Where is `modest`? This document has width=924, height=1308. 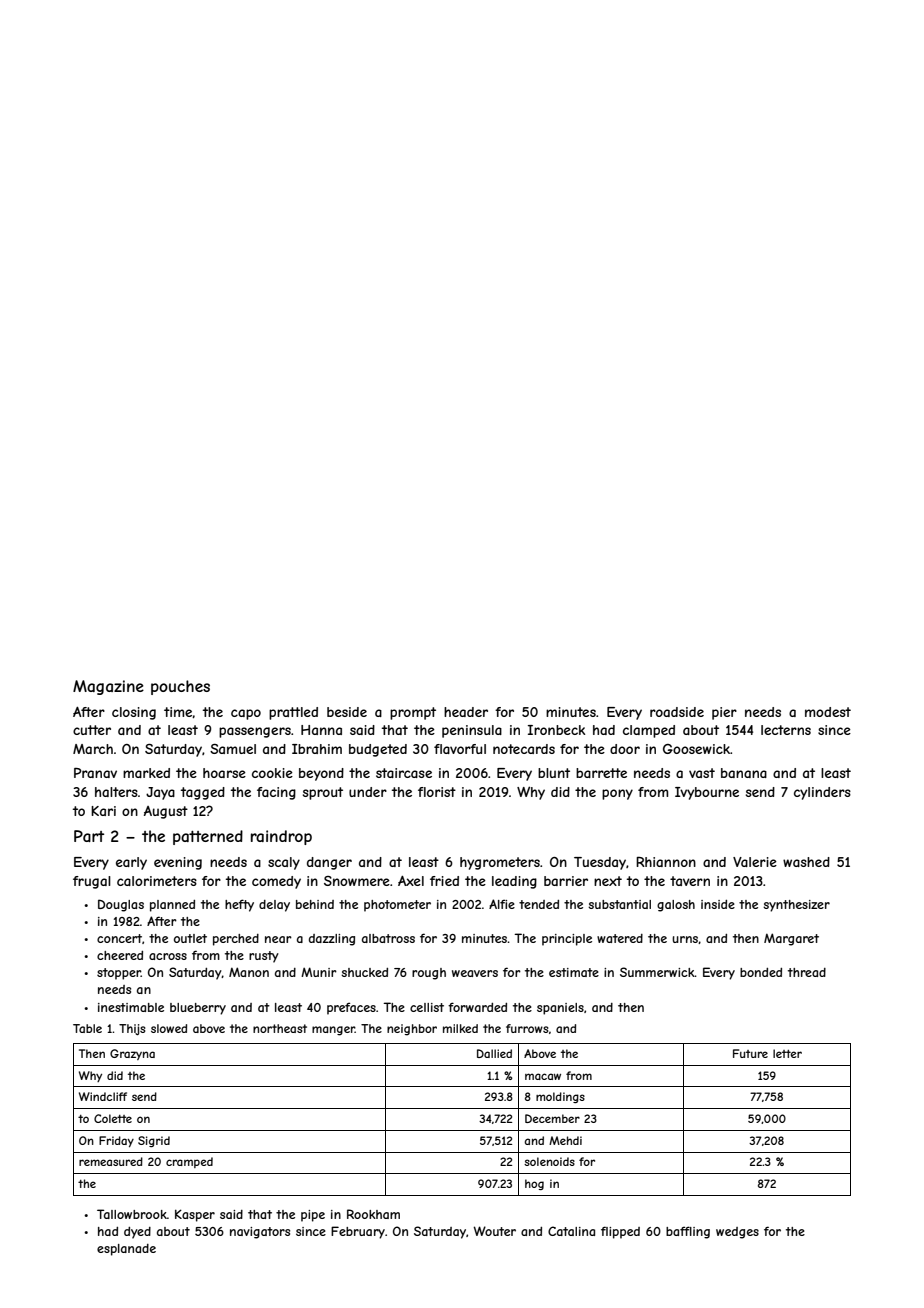 modest is located at coordinates (828, 712).
